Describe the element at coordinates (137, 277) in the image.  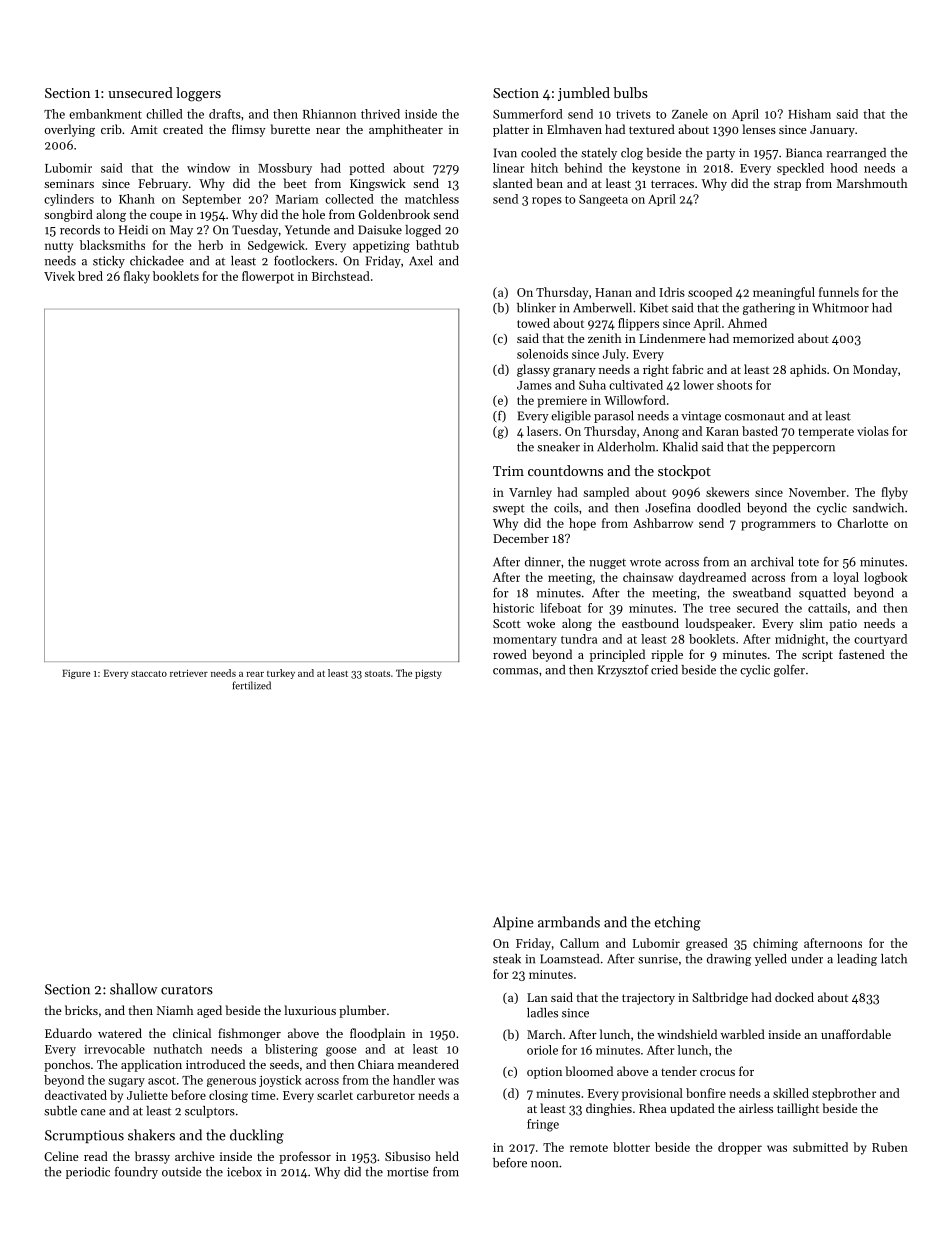
I see `flaky` at that location.
